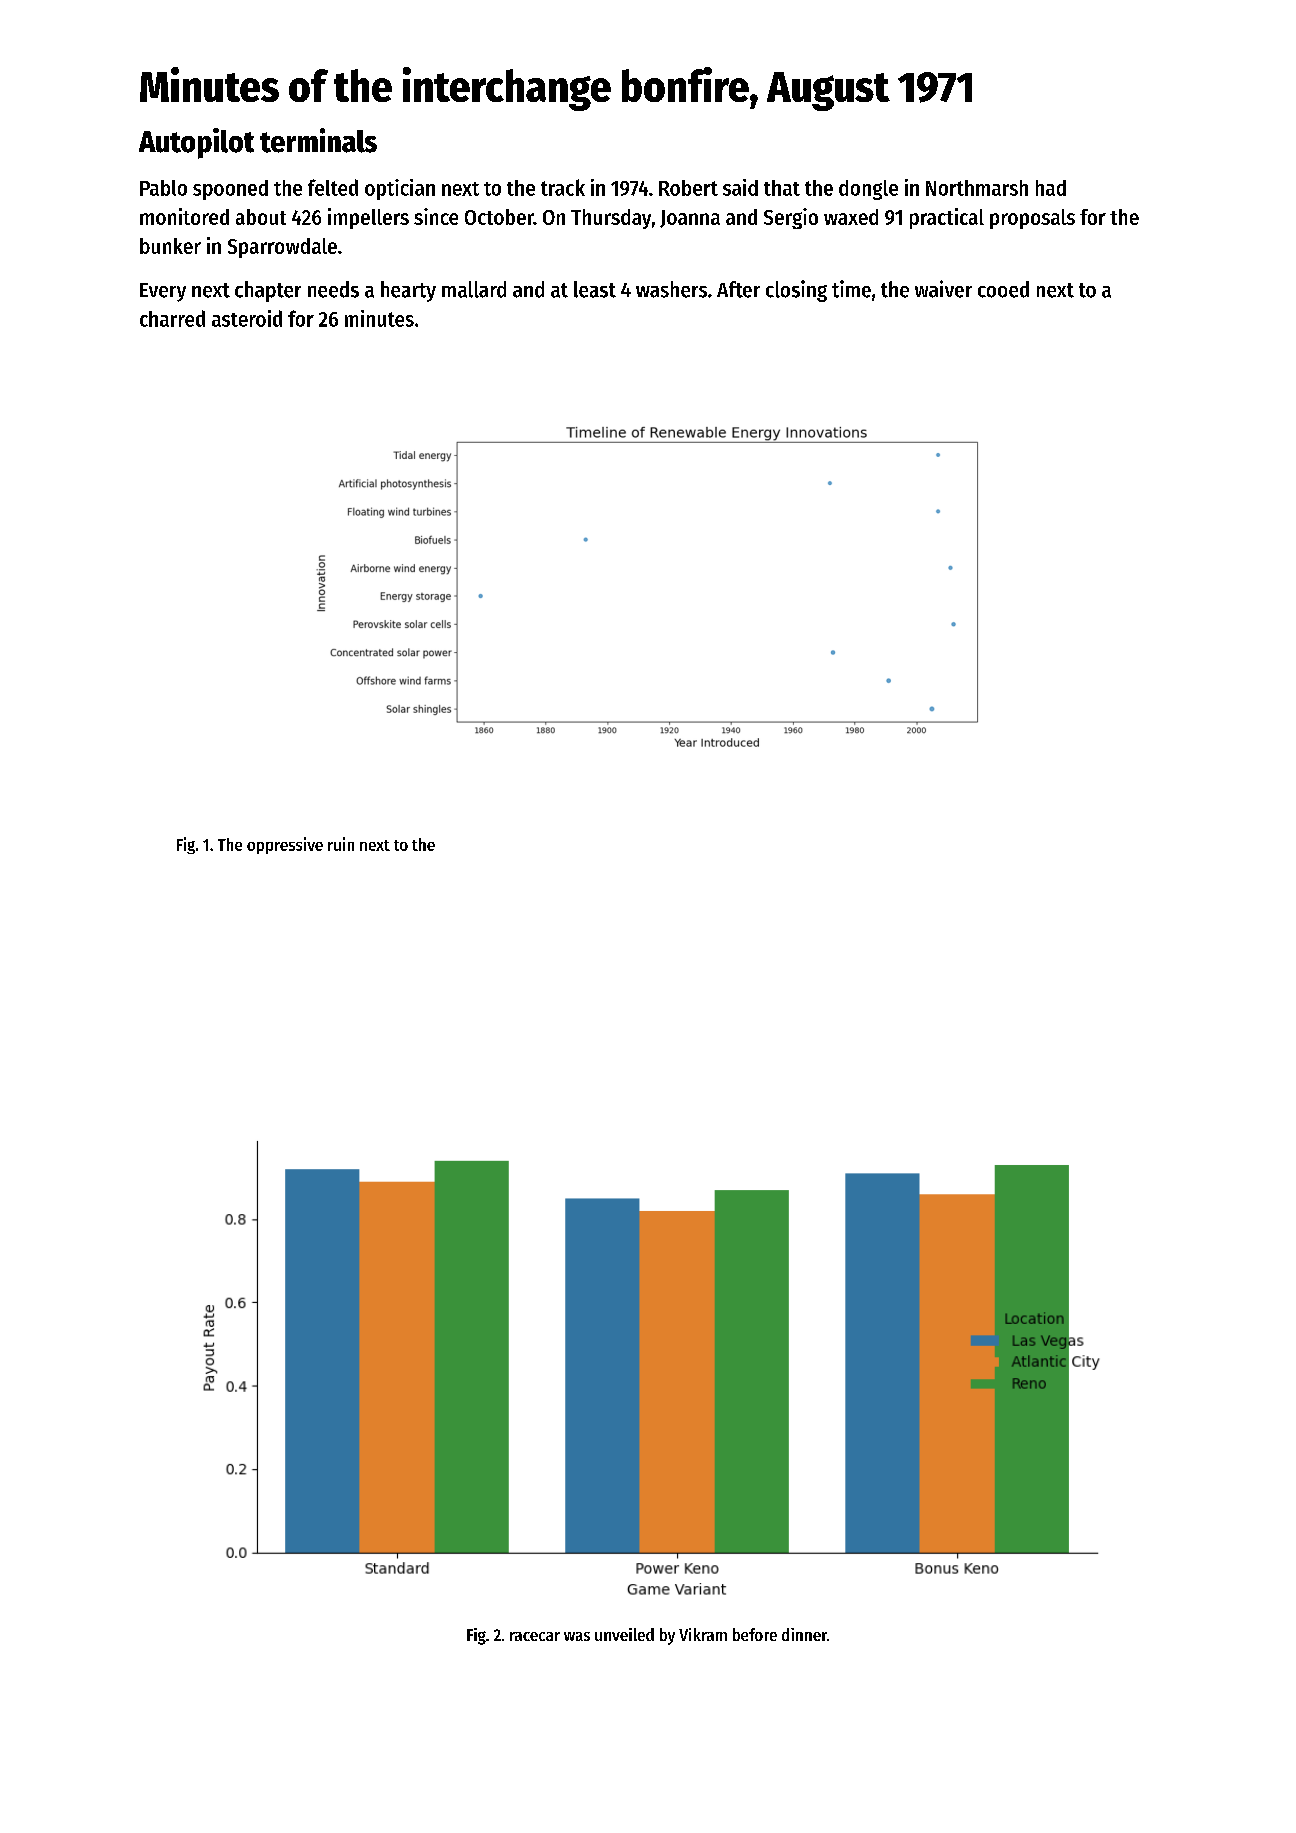  Describe the element at coordinates (285, 845) in the screenshot. I see `oppressive` at that location.
